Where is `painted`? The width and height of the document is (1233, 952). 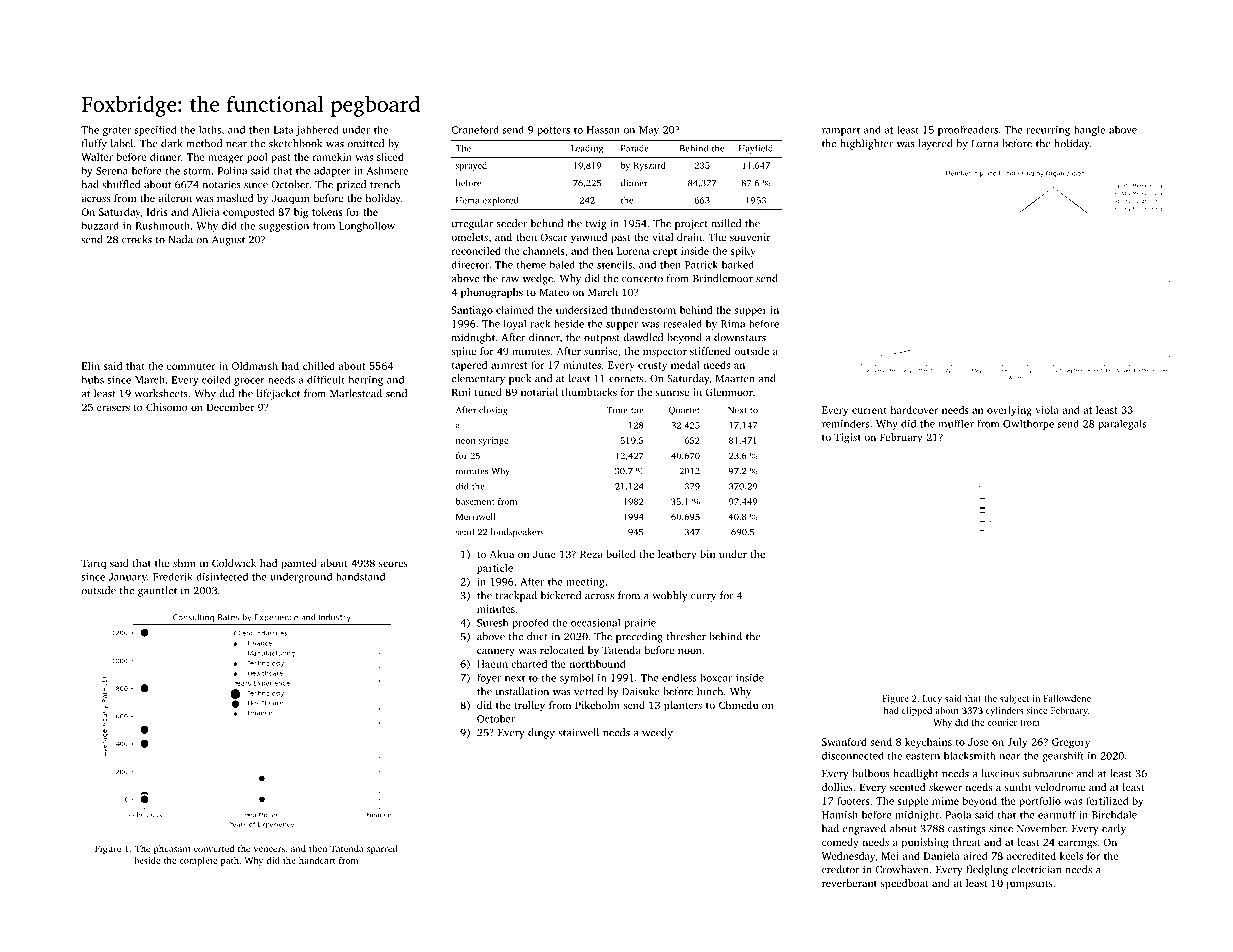
painted is located at coordinates (299, 564).
